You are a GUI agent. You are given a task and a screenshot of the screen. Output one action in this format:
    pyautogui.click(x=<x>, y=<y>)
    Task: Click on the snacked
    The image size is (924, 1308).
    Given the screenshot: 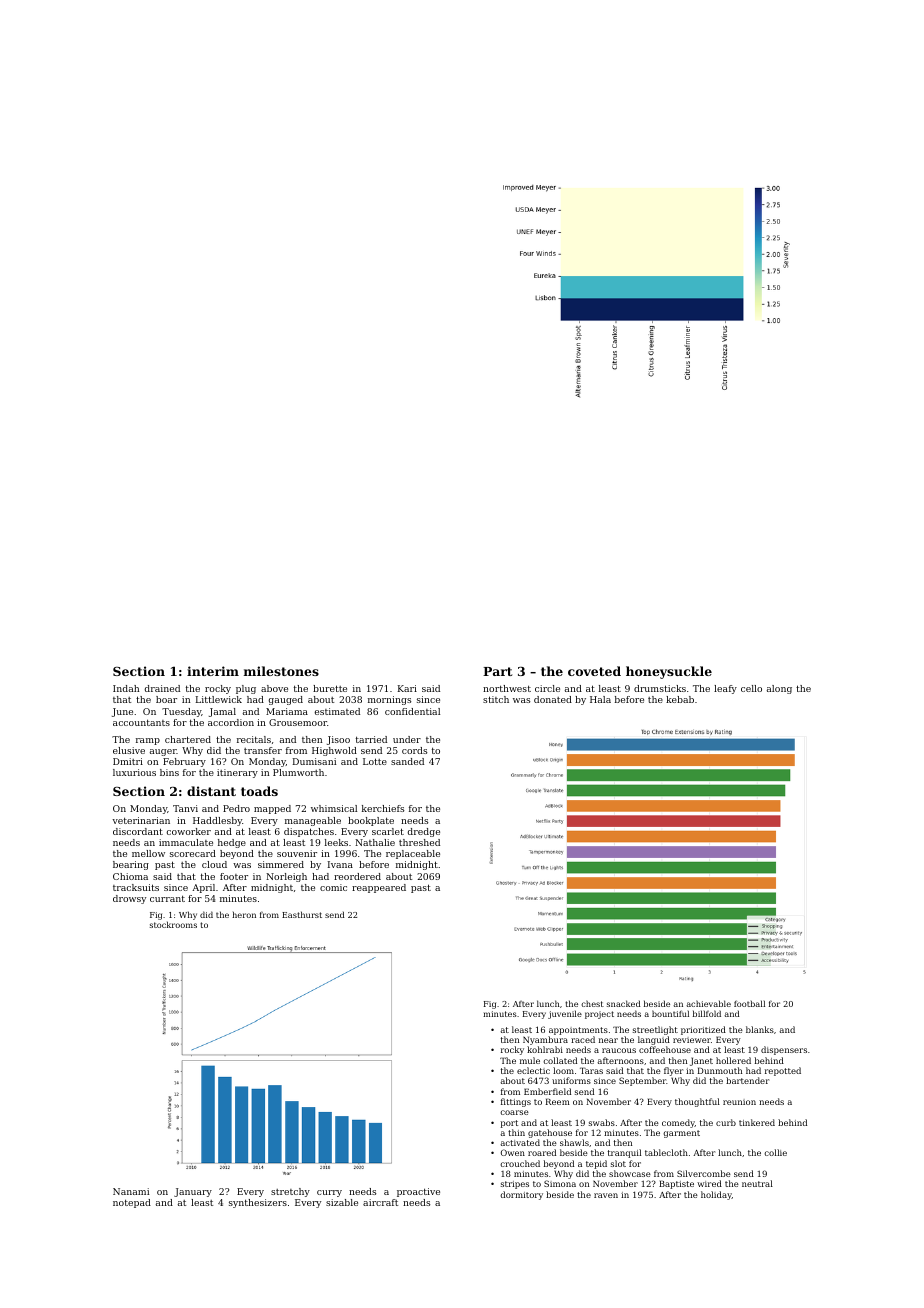 What is the action you would take?
    pyautogui.click(x=623, y=1003)
